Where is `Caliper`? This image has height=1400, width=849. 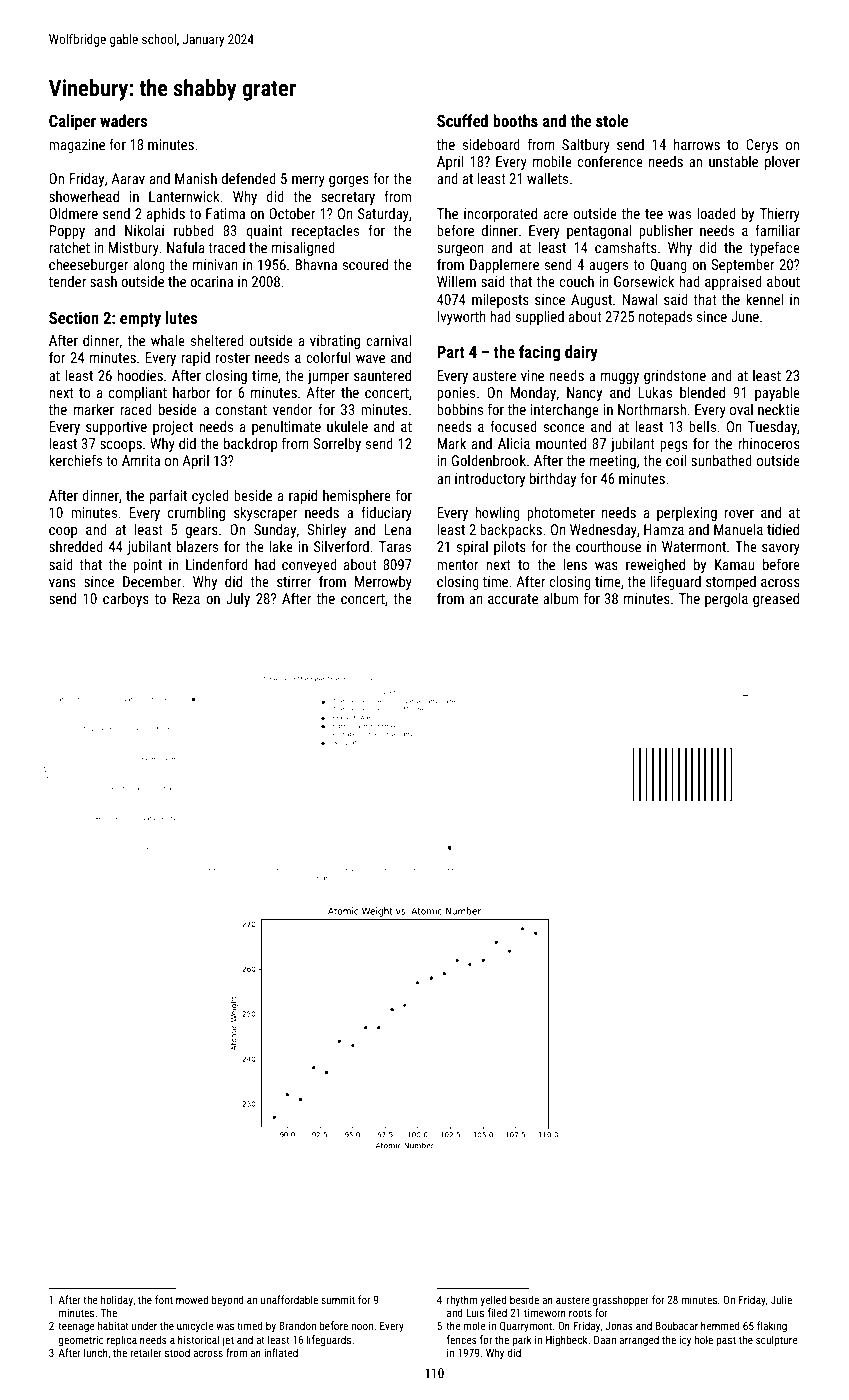 Caliper is located at coordinates (72, 122).
